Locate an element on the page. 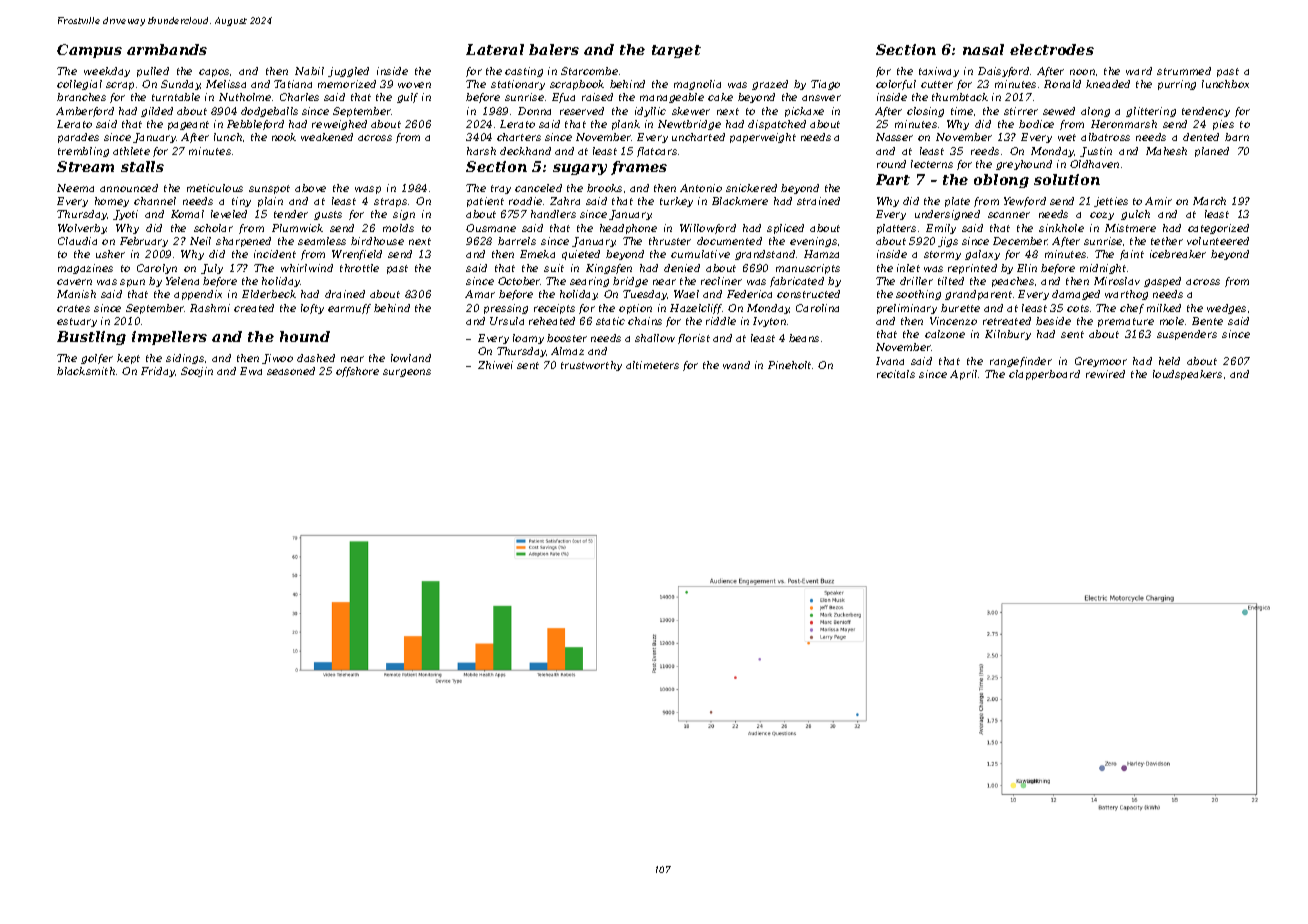 This page has height=924, width=1308. denied is located at coordinates (682, 268).
